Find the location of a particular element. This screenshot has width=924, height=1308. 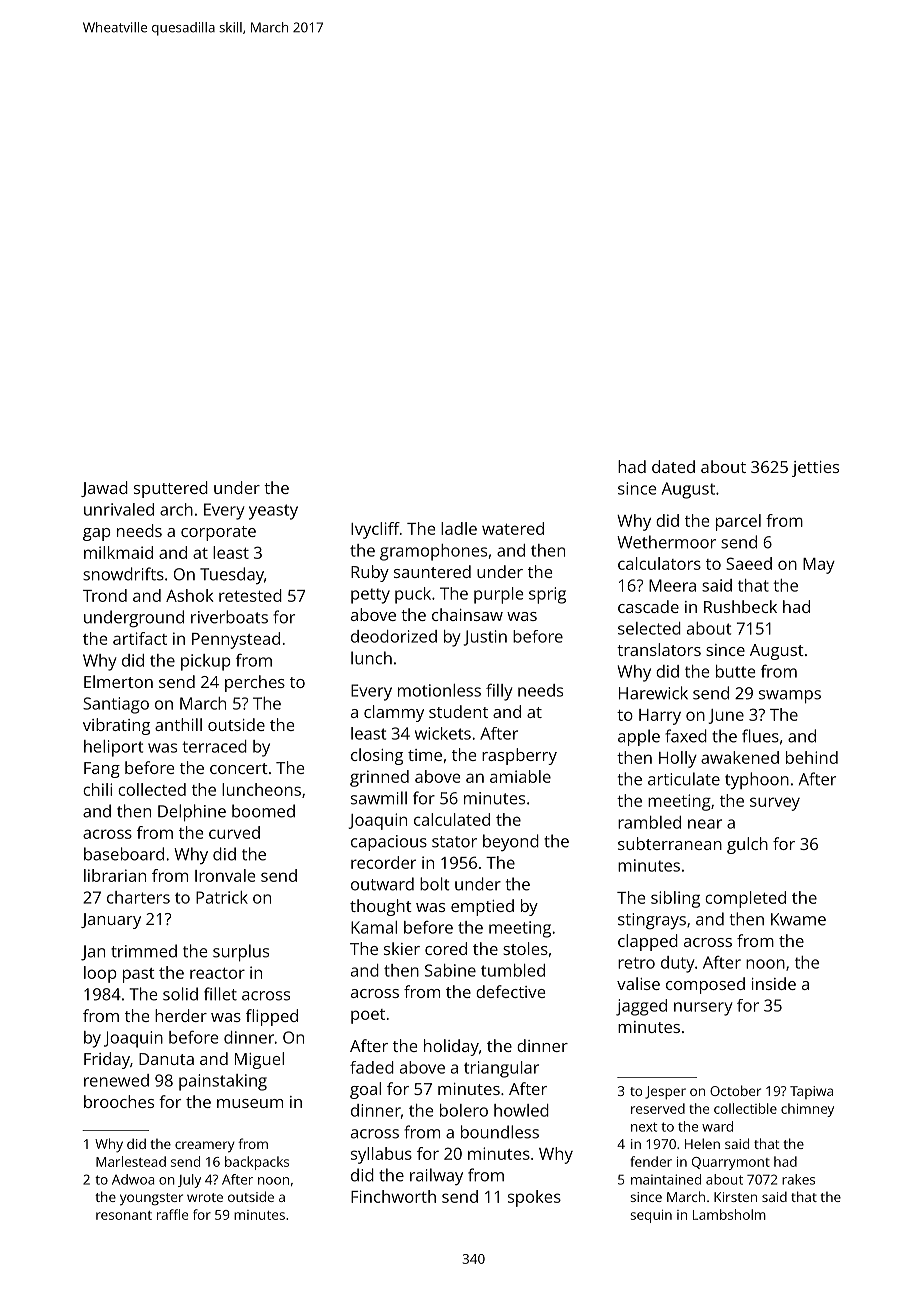

jetties is located at coordinates (815, 469).
